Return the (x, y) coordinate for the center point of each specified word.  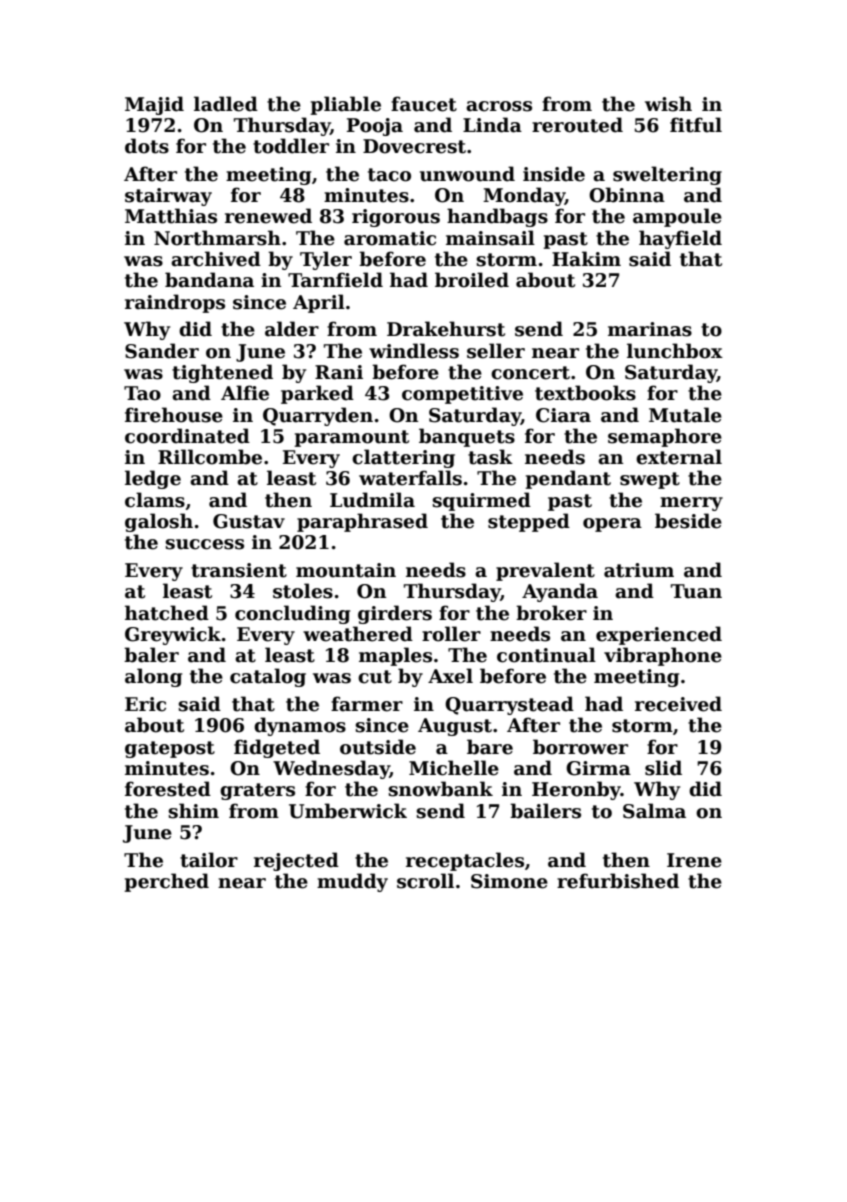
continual (546, 655)
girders (395, 614)
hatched (167, 613)
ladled (226, 104)
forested (168, 789)
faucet (424, 104)
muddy (352, 882)
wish (668, 104)
